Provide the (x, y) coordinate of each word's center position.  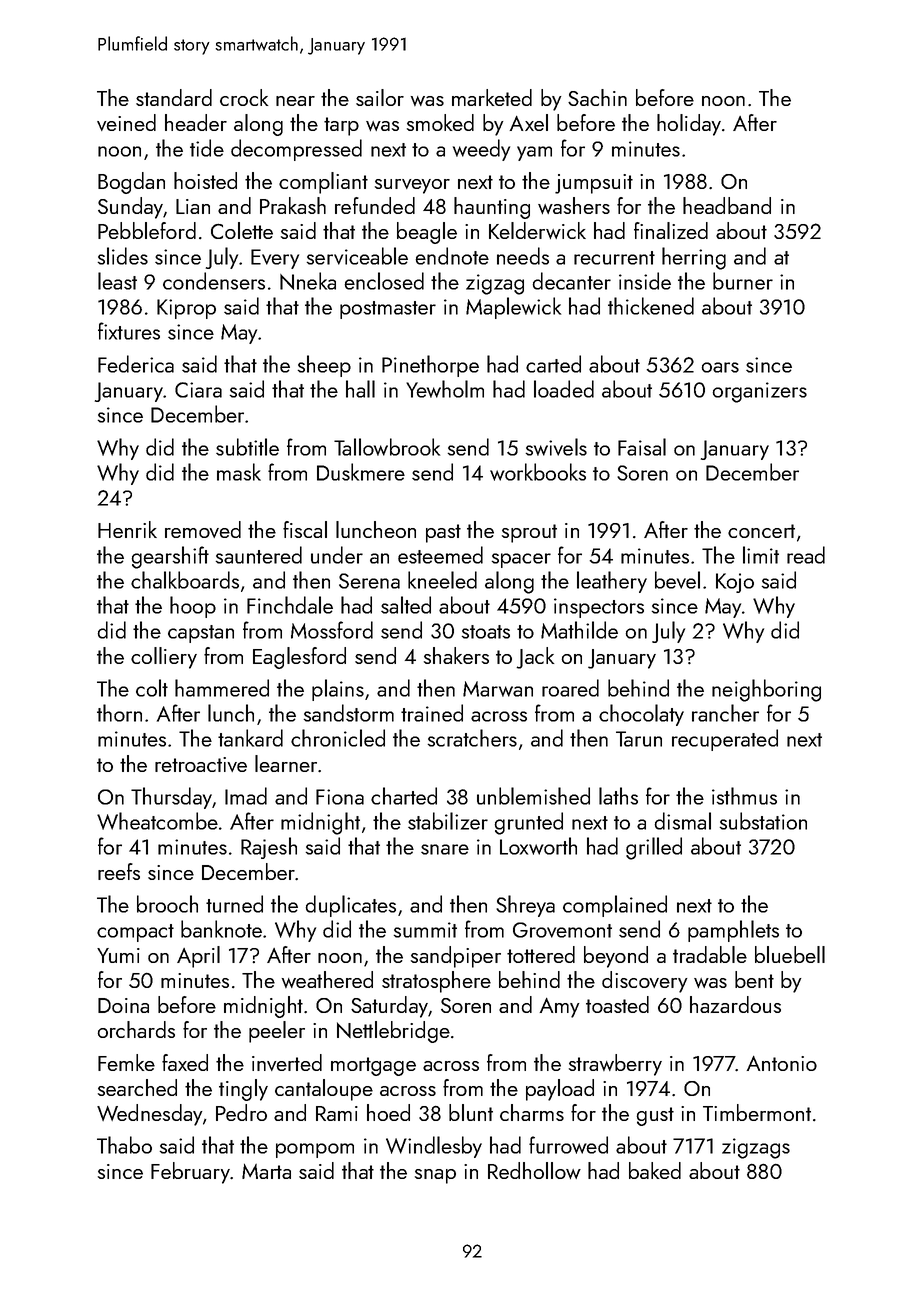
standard (174, 97)
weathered (327, 979)
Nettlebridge (393, 1032)
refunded (375, 205)
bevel (677, 580)
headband (727, 205)
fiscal (305, 529)
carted (553, 364)
